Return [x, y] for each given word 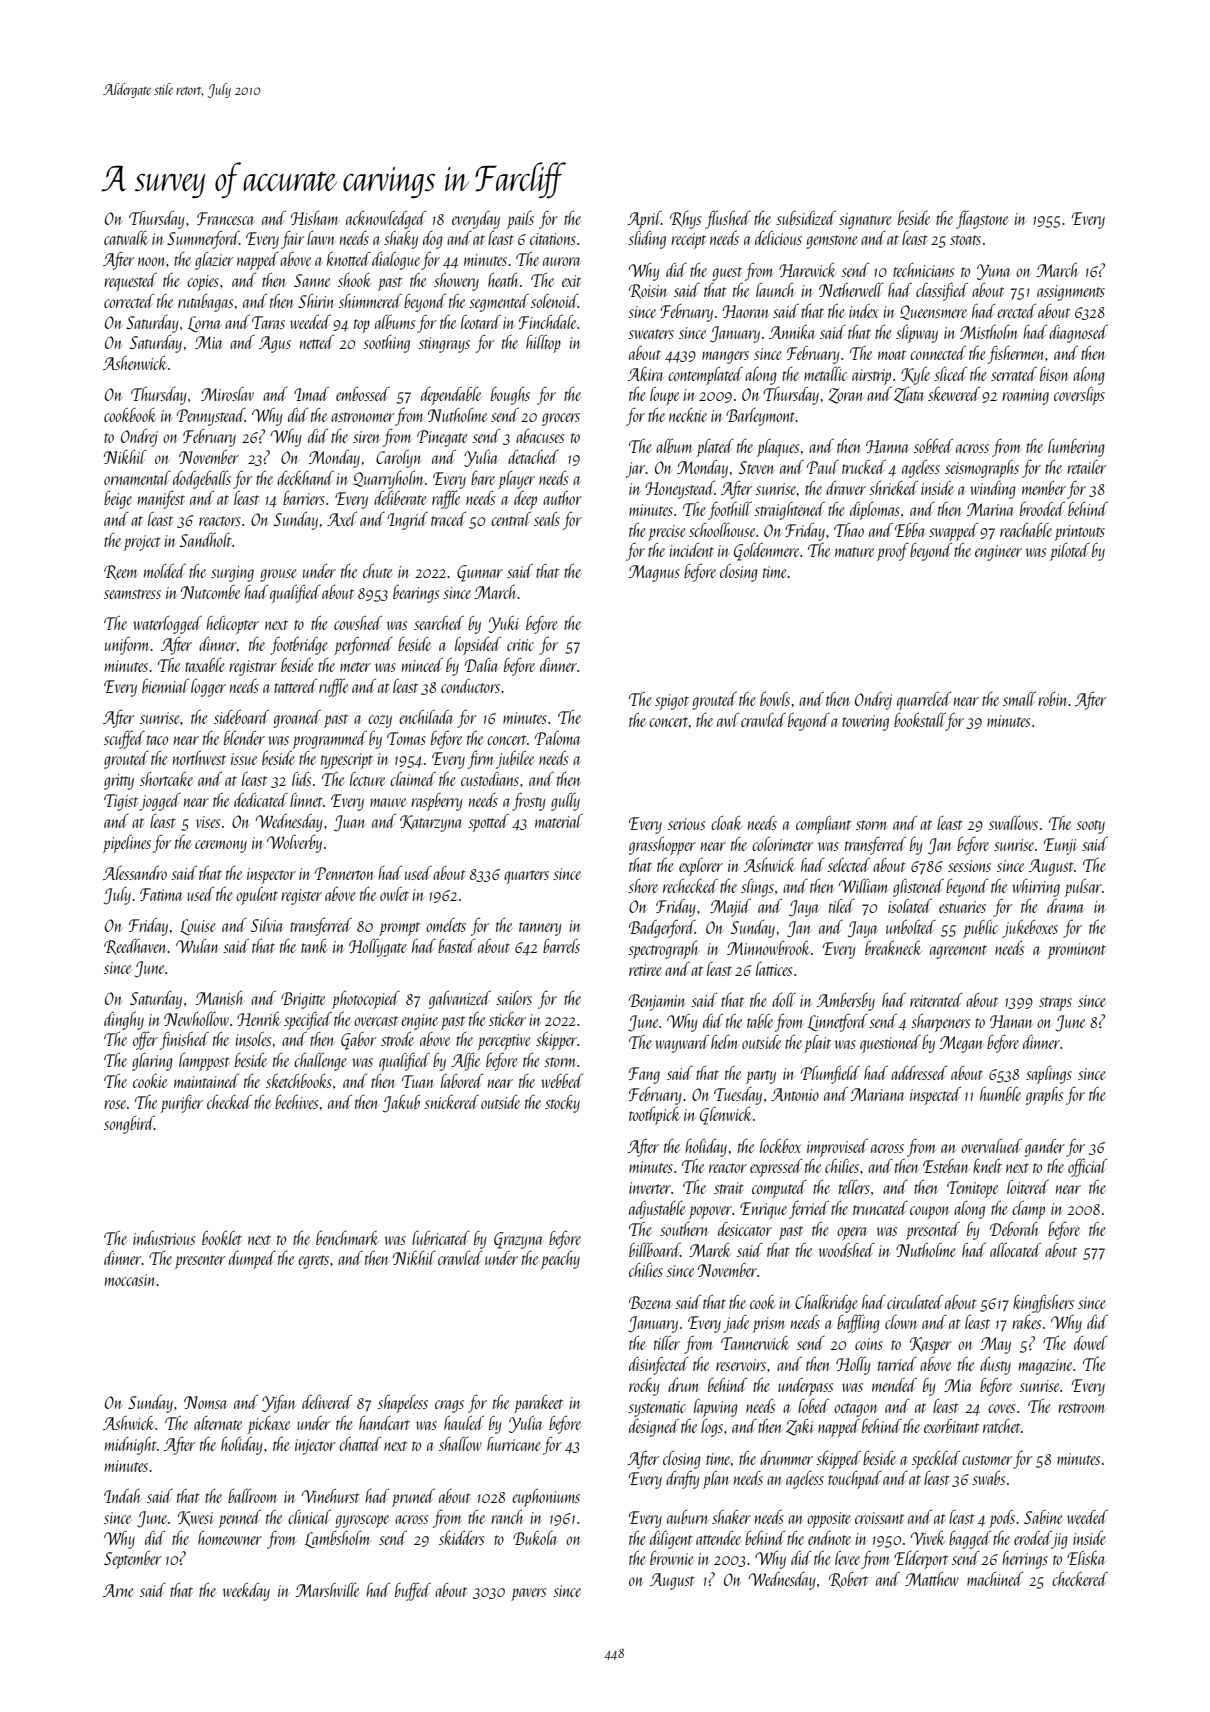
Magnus [654, 573]
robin [1053, 698]
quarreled [924, 700]
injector [315, 1447]
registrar [253, 668]
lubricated [441, 1237]
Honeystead [680, 489]
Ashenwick [135, 362]
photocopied [366, 999]
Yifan [278, 1404]
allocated [1015, 1249]
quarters [526, 877]
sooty [1090, 827]
